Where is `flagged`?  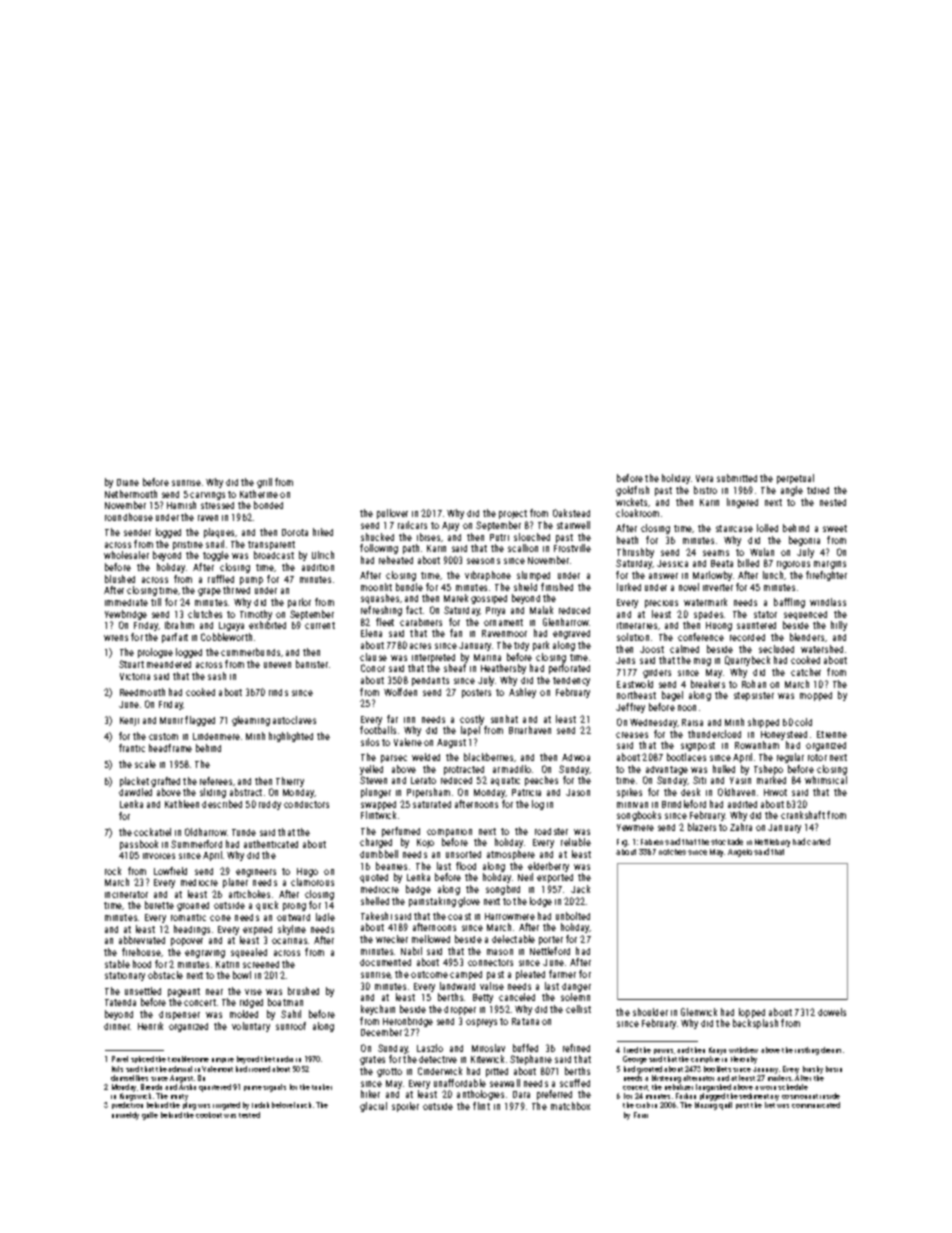 flagged is located at coordinates (200, 721).
